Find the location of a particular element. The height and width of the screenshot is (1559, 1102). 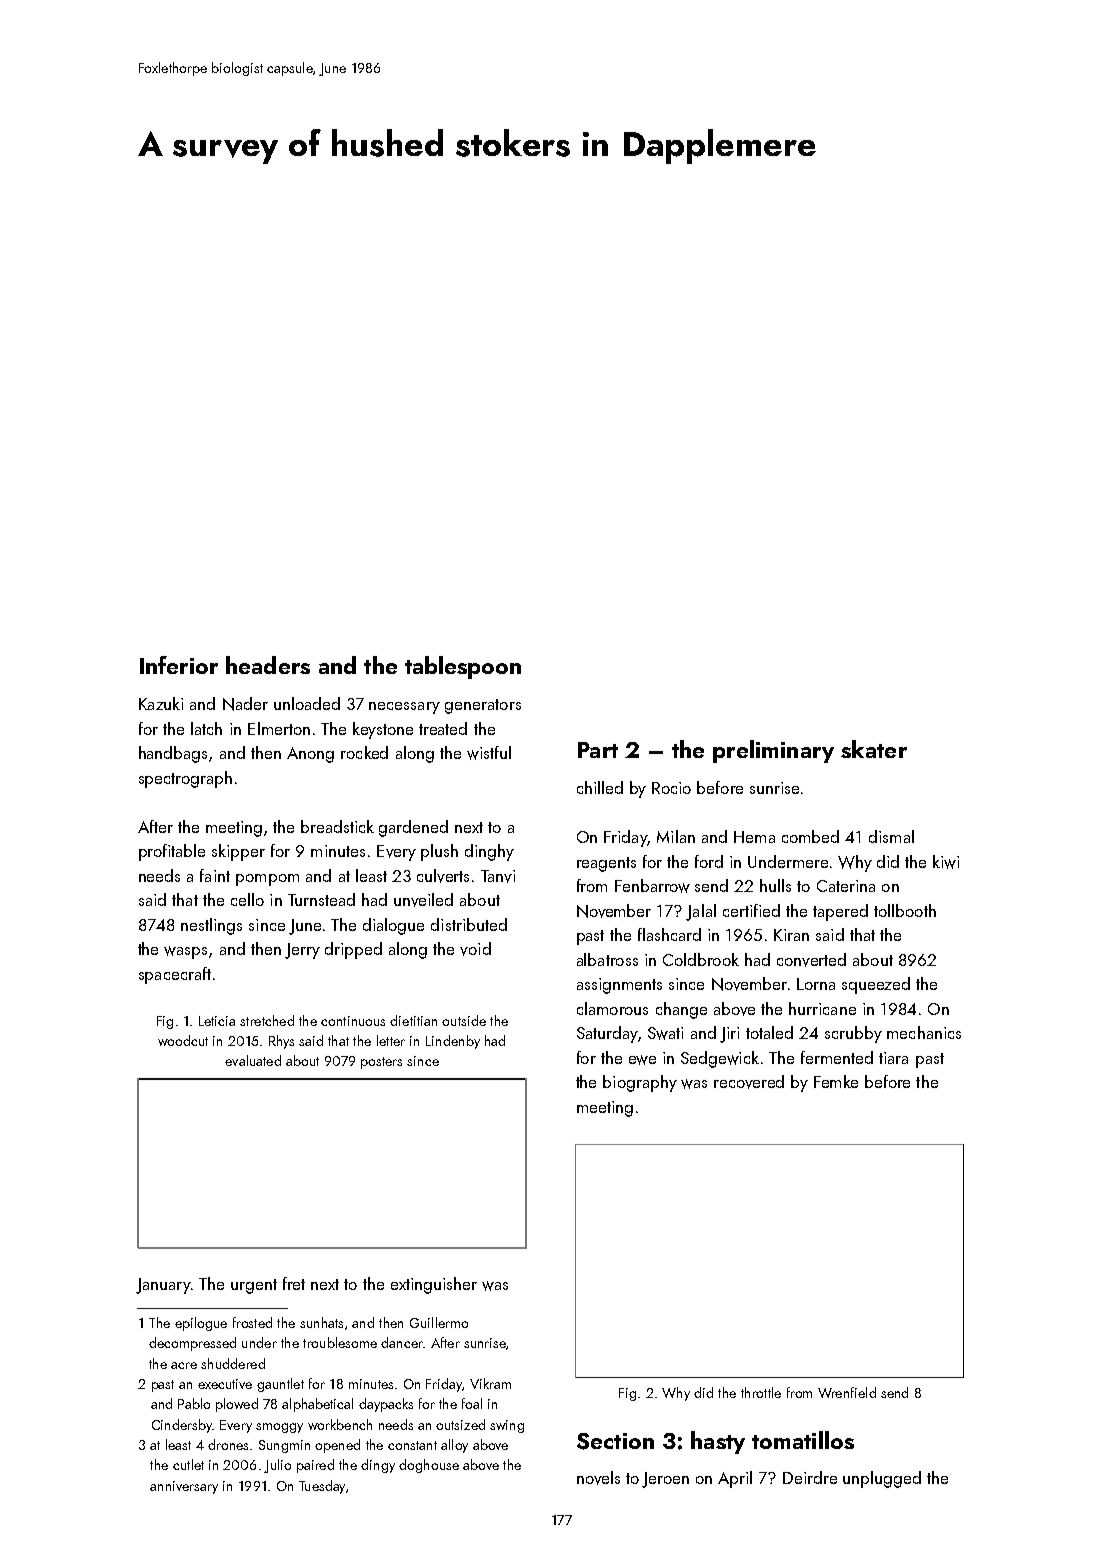

tablespoon is located at coordinates (463, 667).
